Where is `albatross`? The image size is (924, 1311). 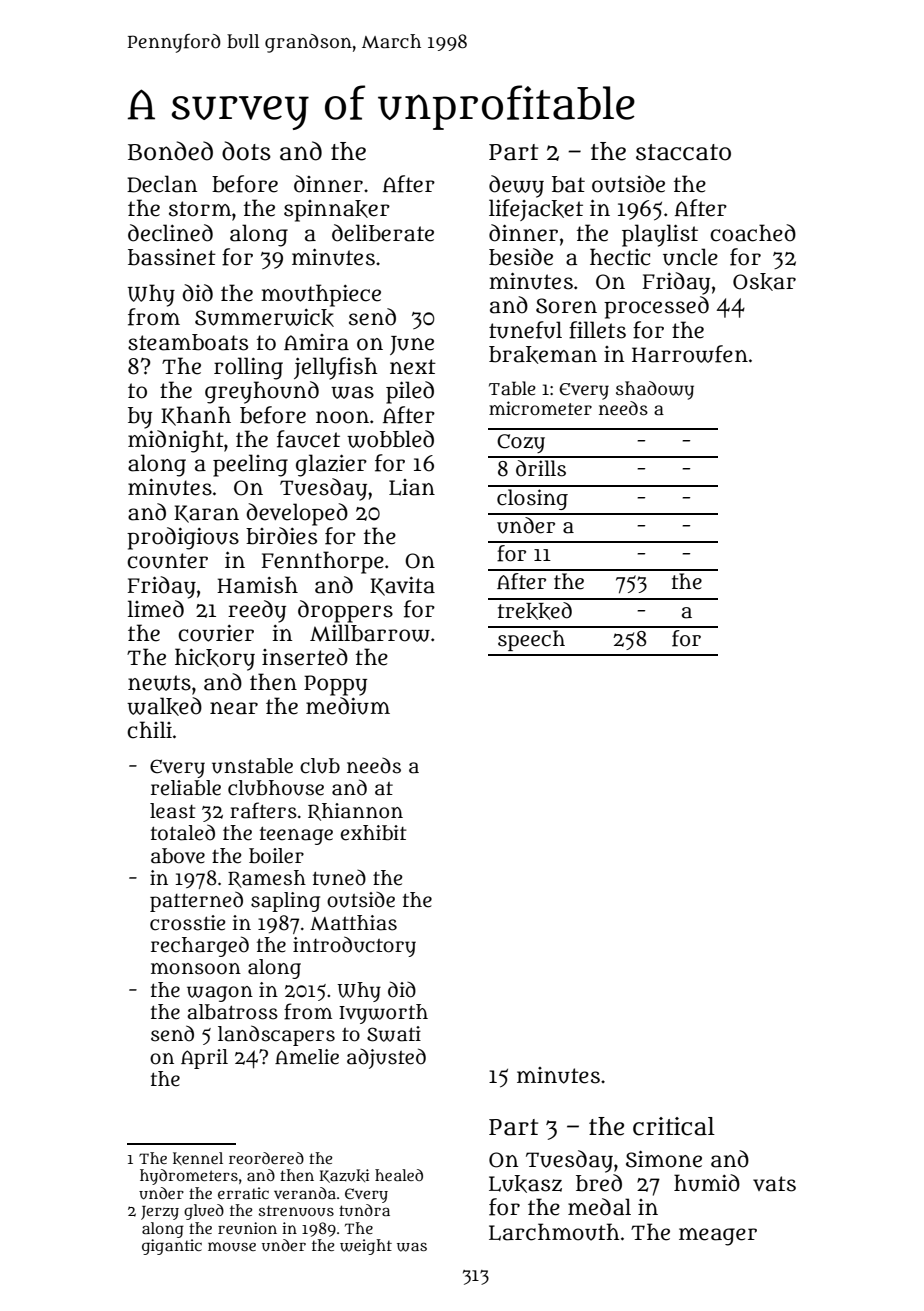 albatross is located at coordinates (232, 1012).
